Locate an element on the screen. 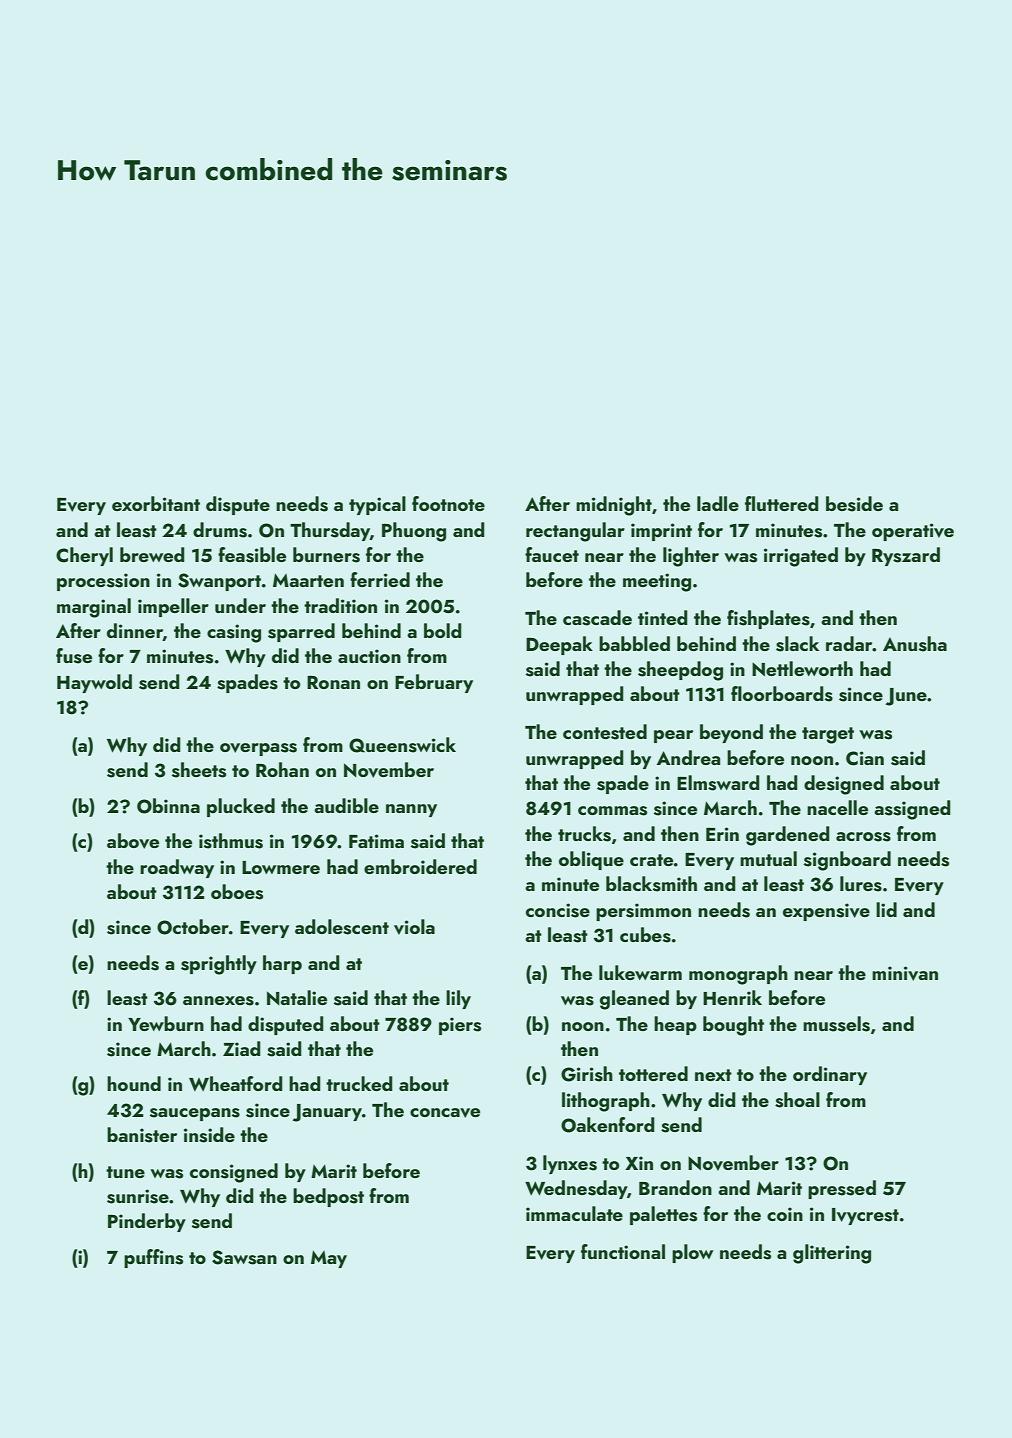  babbled is located at coordinates (634, 643).
